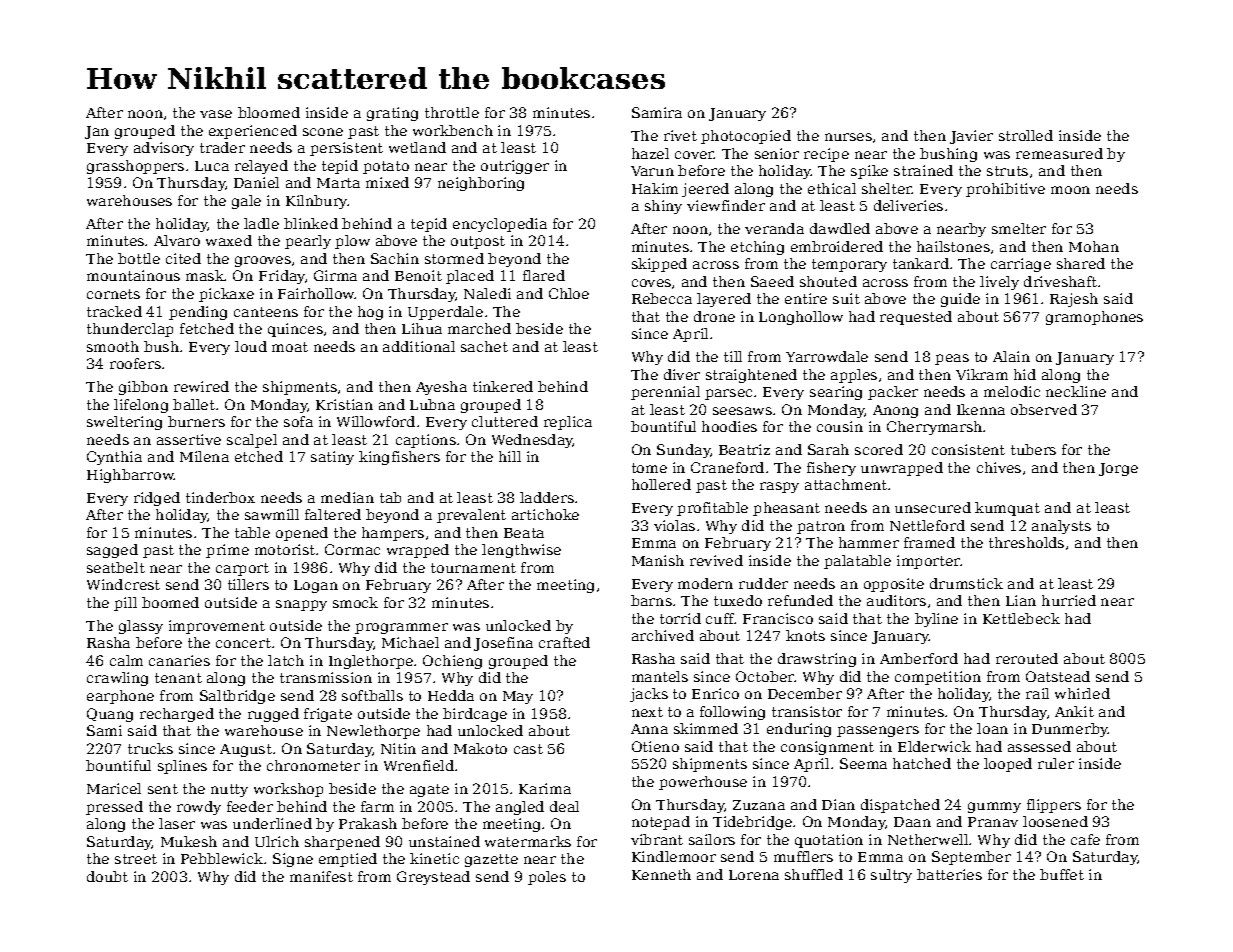 This image has width=1233, height=952. What do you see at coordinates (272, 514) in the image?
I see `sawmill` at bounding box center [272, 514].
